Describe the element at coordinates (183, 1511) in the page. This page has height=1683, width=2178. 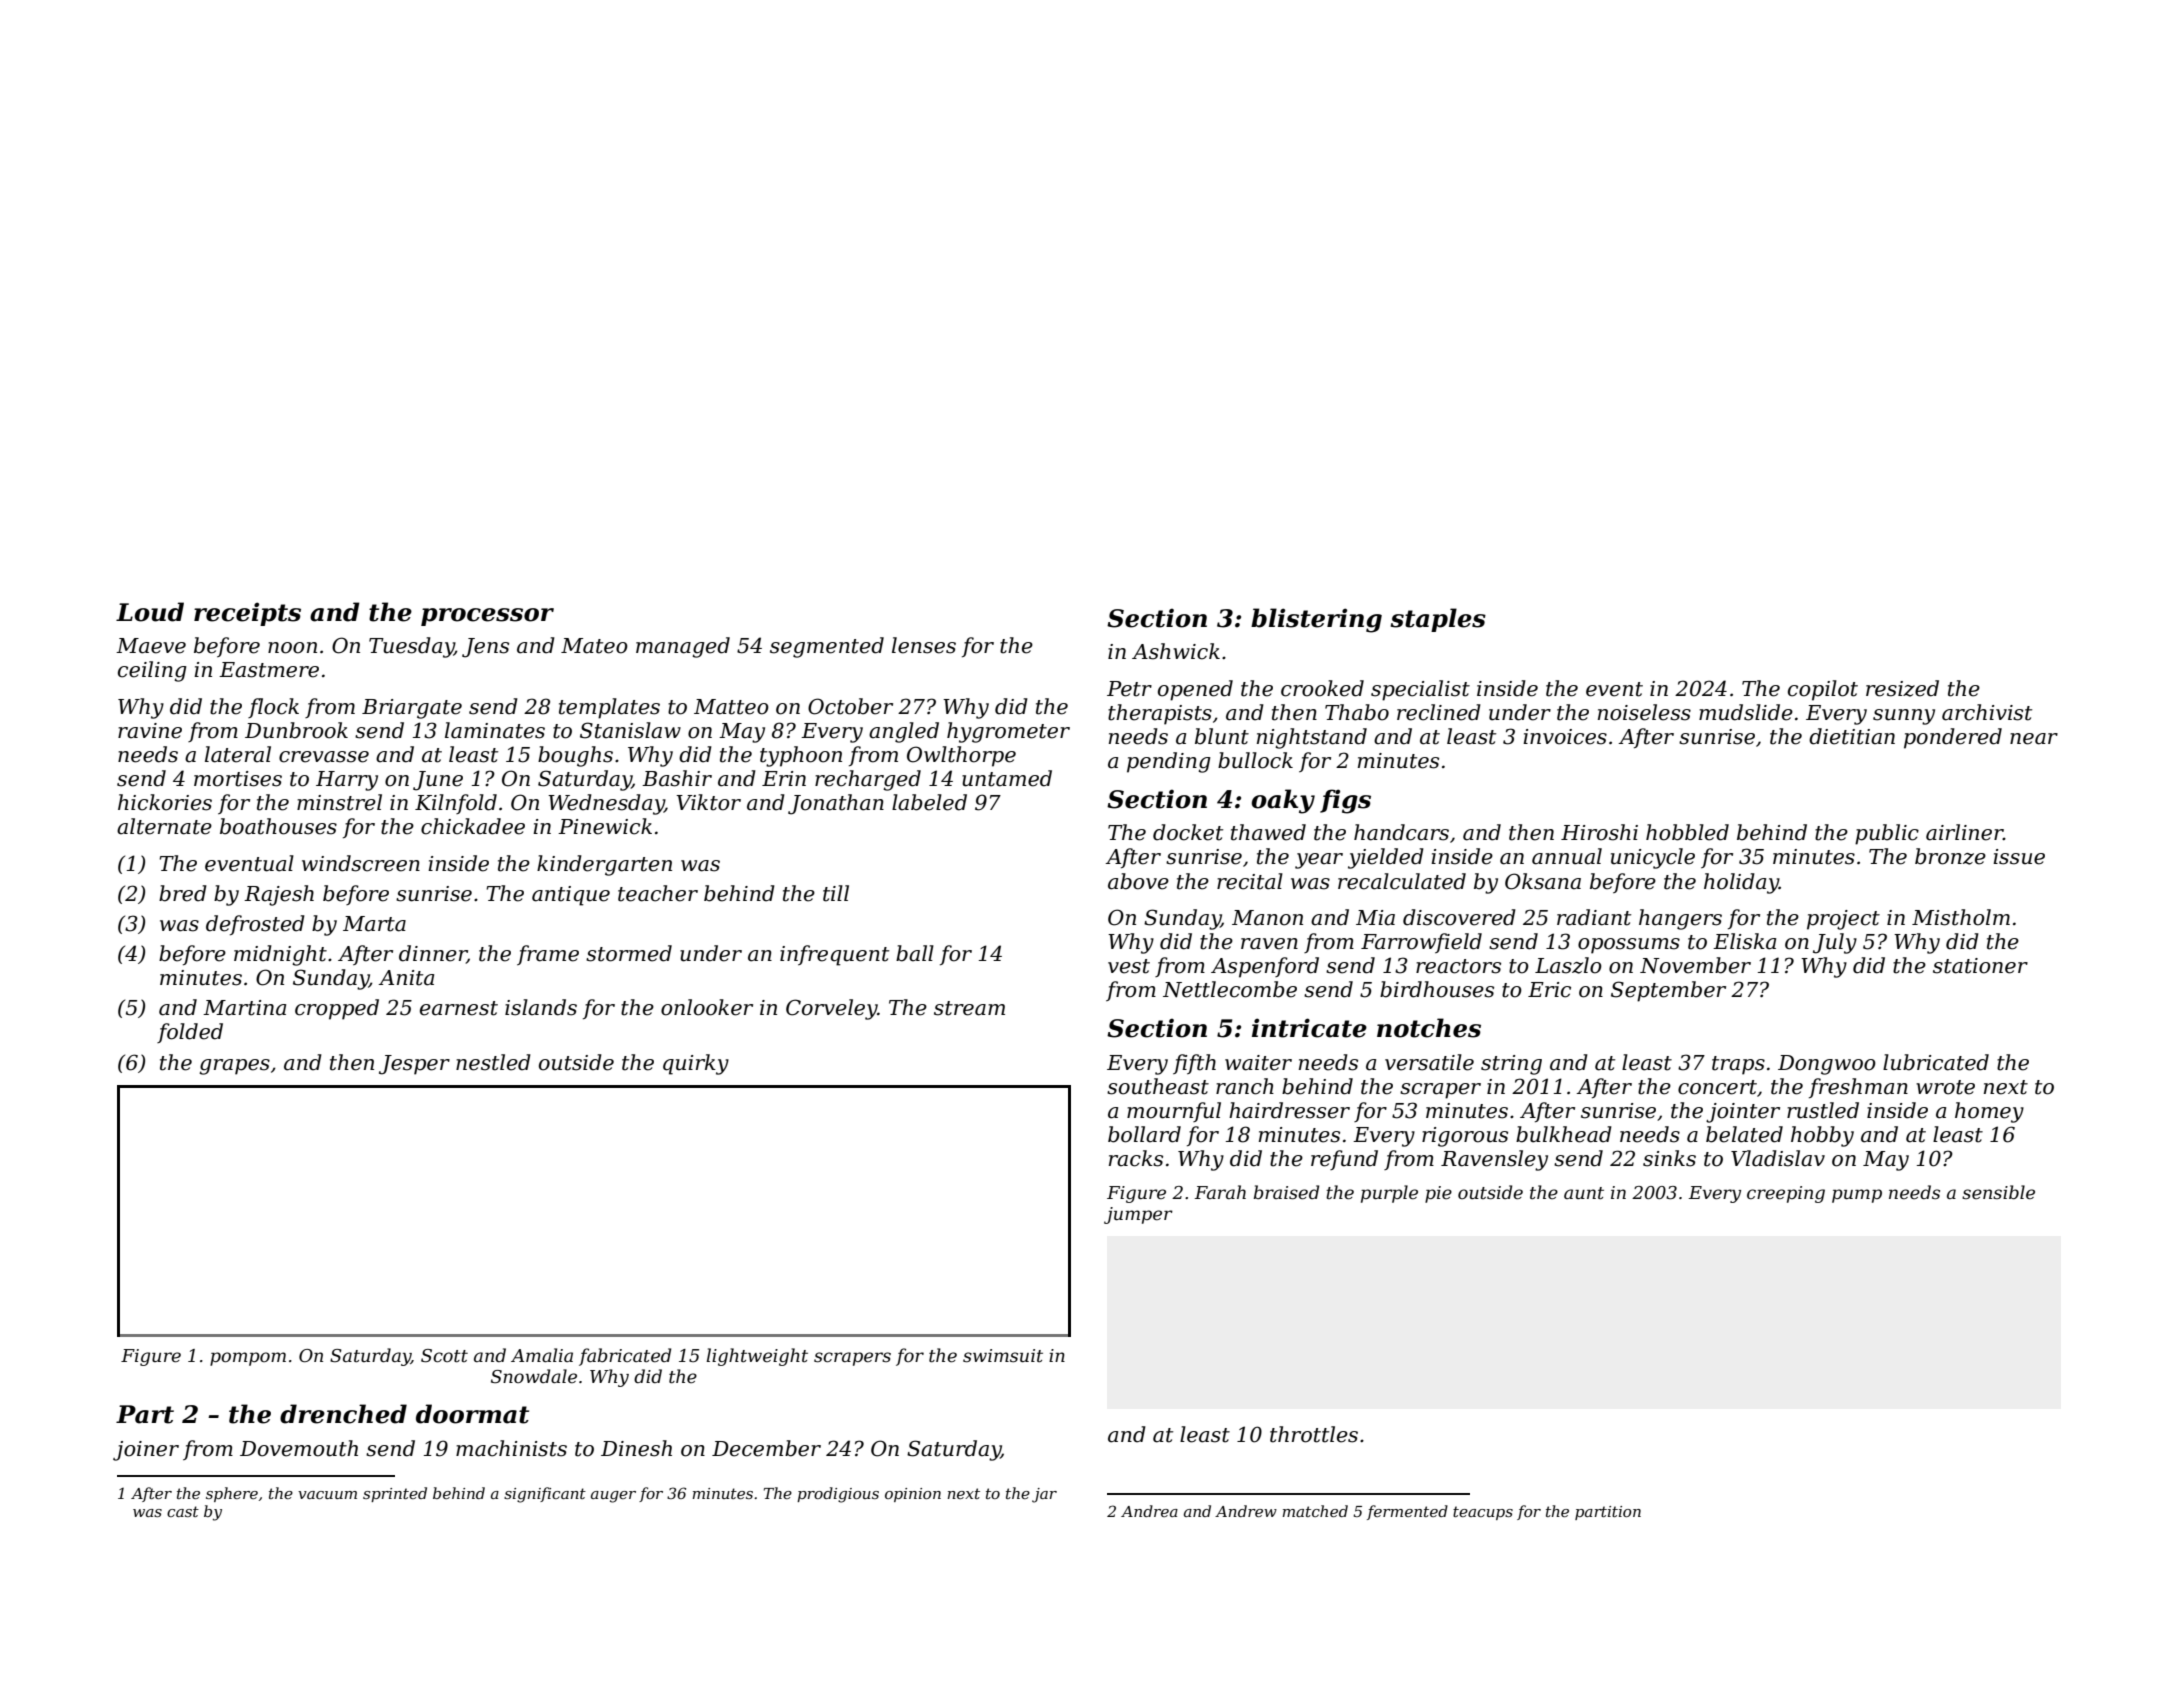
I see `cast` at that location.
